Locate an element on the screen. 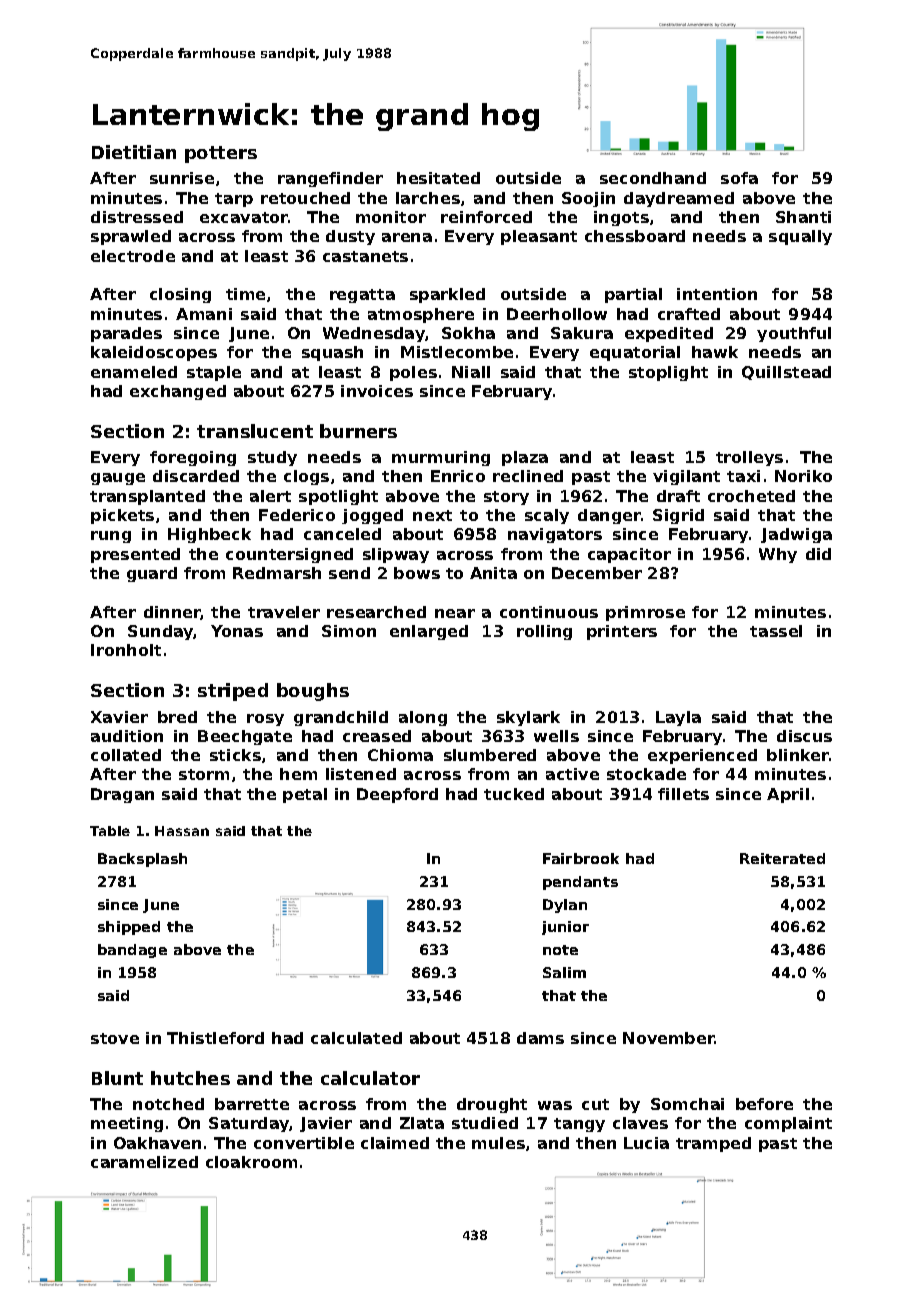  guard is located at coordinates (152, 574).
